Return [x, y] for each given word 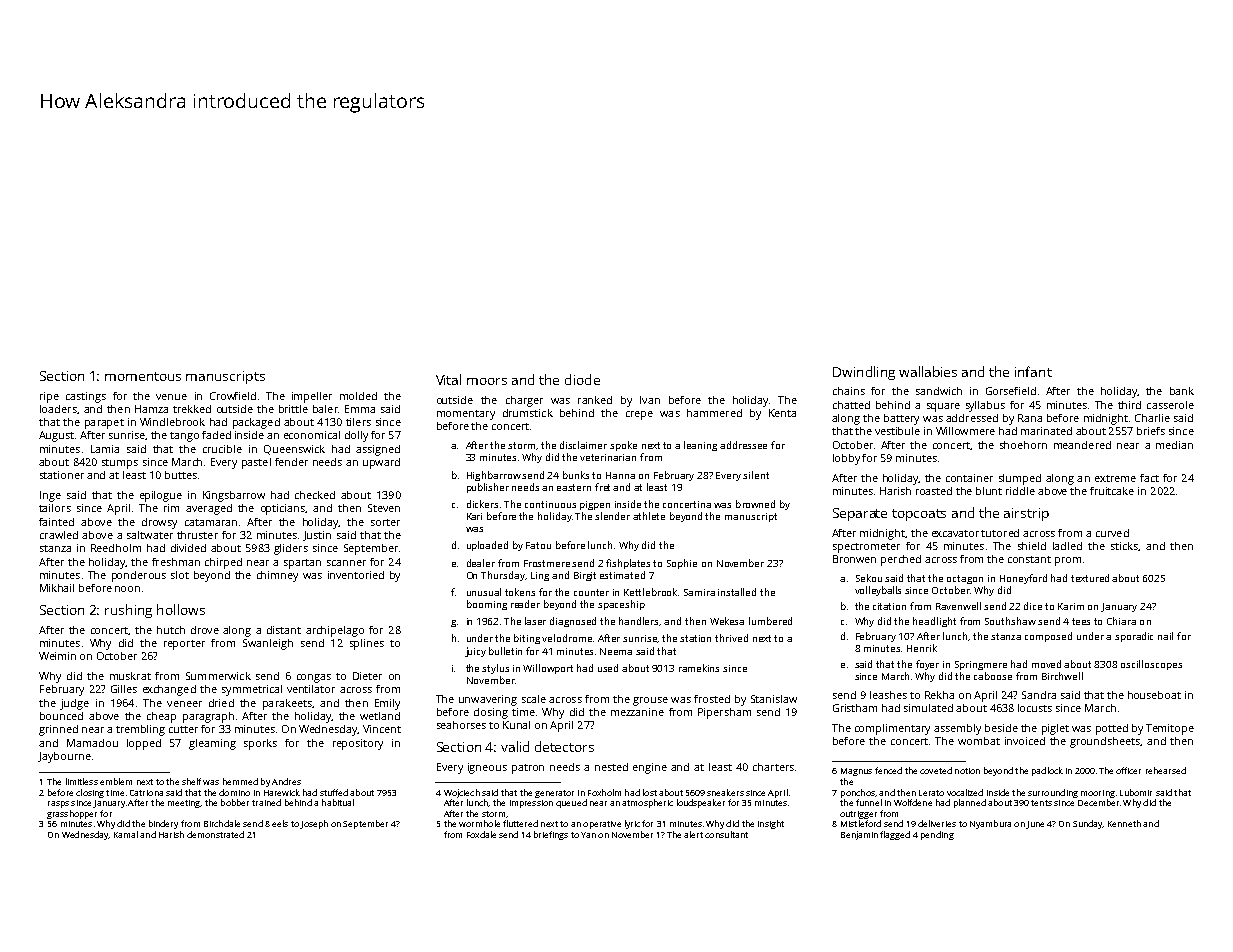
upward [381, 463]
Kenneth [1124, 823]
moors [487, 381]
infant [1033, 371]
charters [773, 767]
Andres [286, 781]
